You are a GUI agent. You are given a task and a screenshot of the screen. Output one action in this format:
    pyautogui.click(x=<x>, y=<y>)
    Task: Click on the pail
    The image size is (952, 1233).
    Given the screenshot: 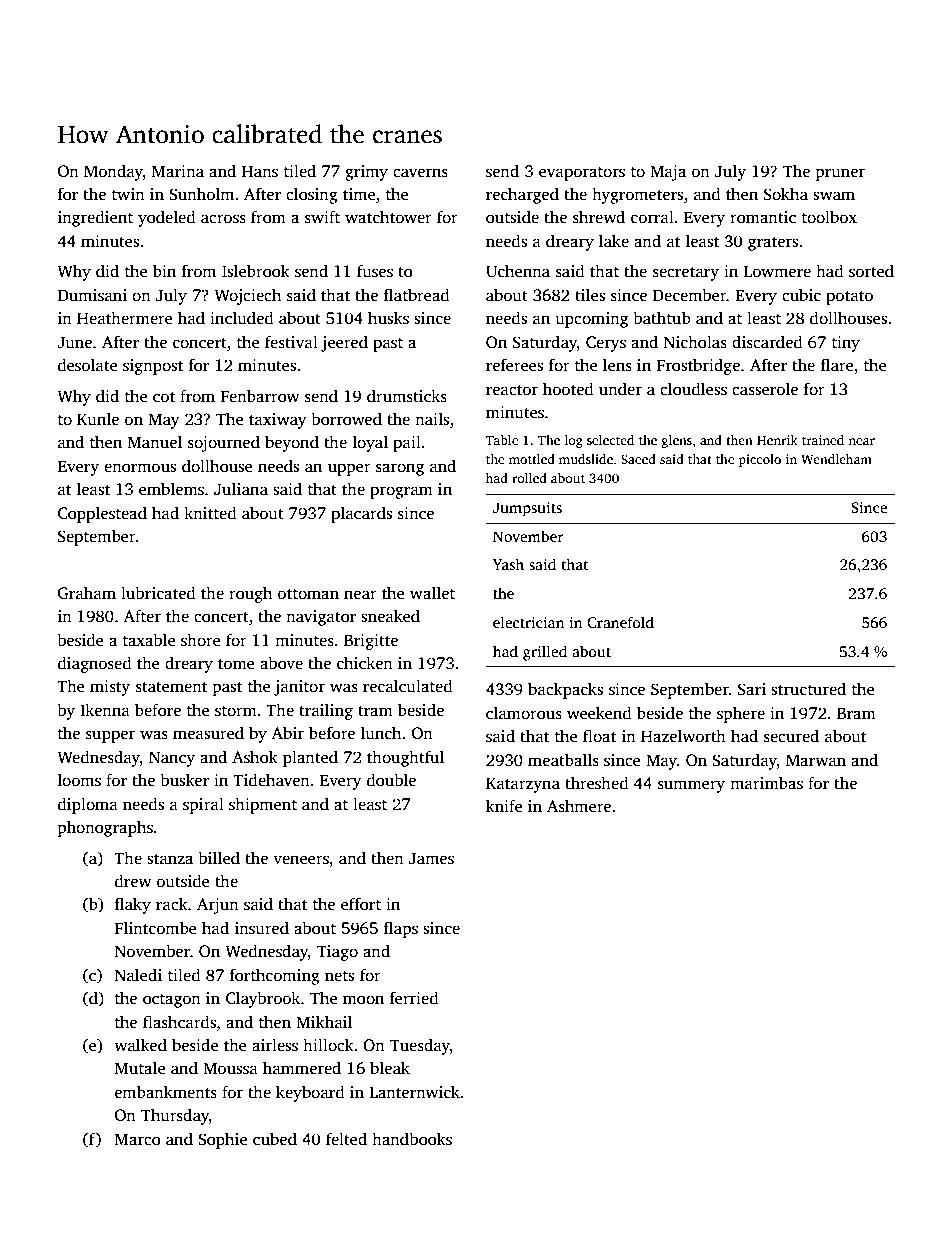 What is the action you would take?
    pyautogui.click(x=407, y=443)
